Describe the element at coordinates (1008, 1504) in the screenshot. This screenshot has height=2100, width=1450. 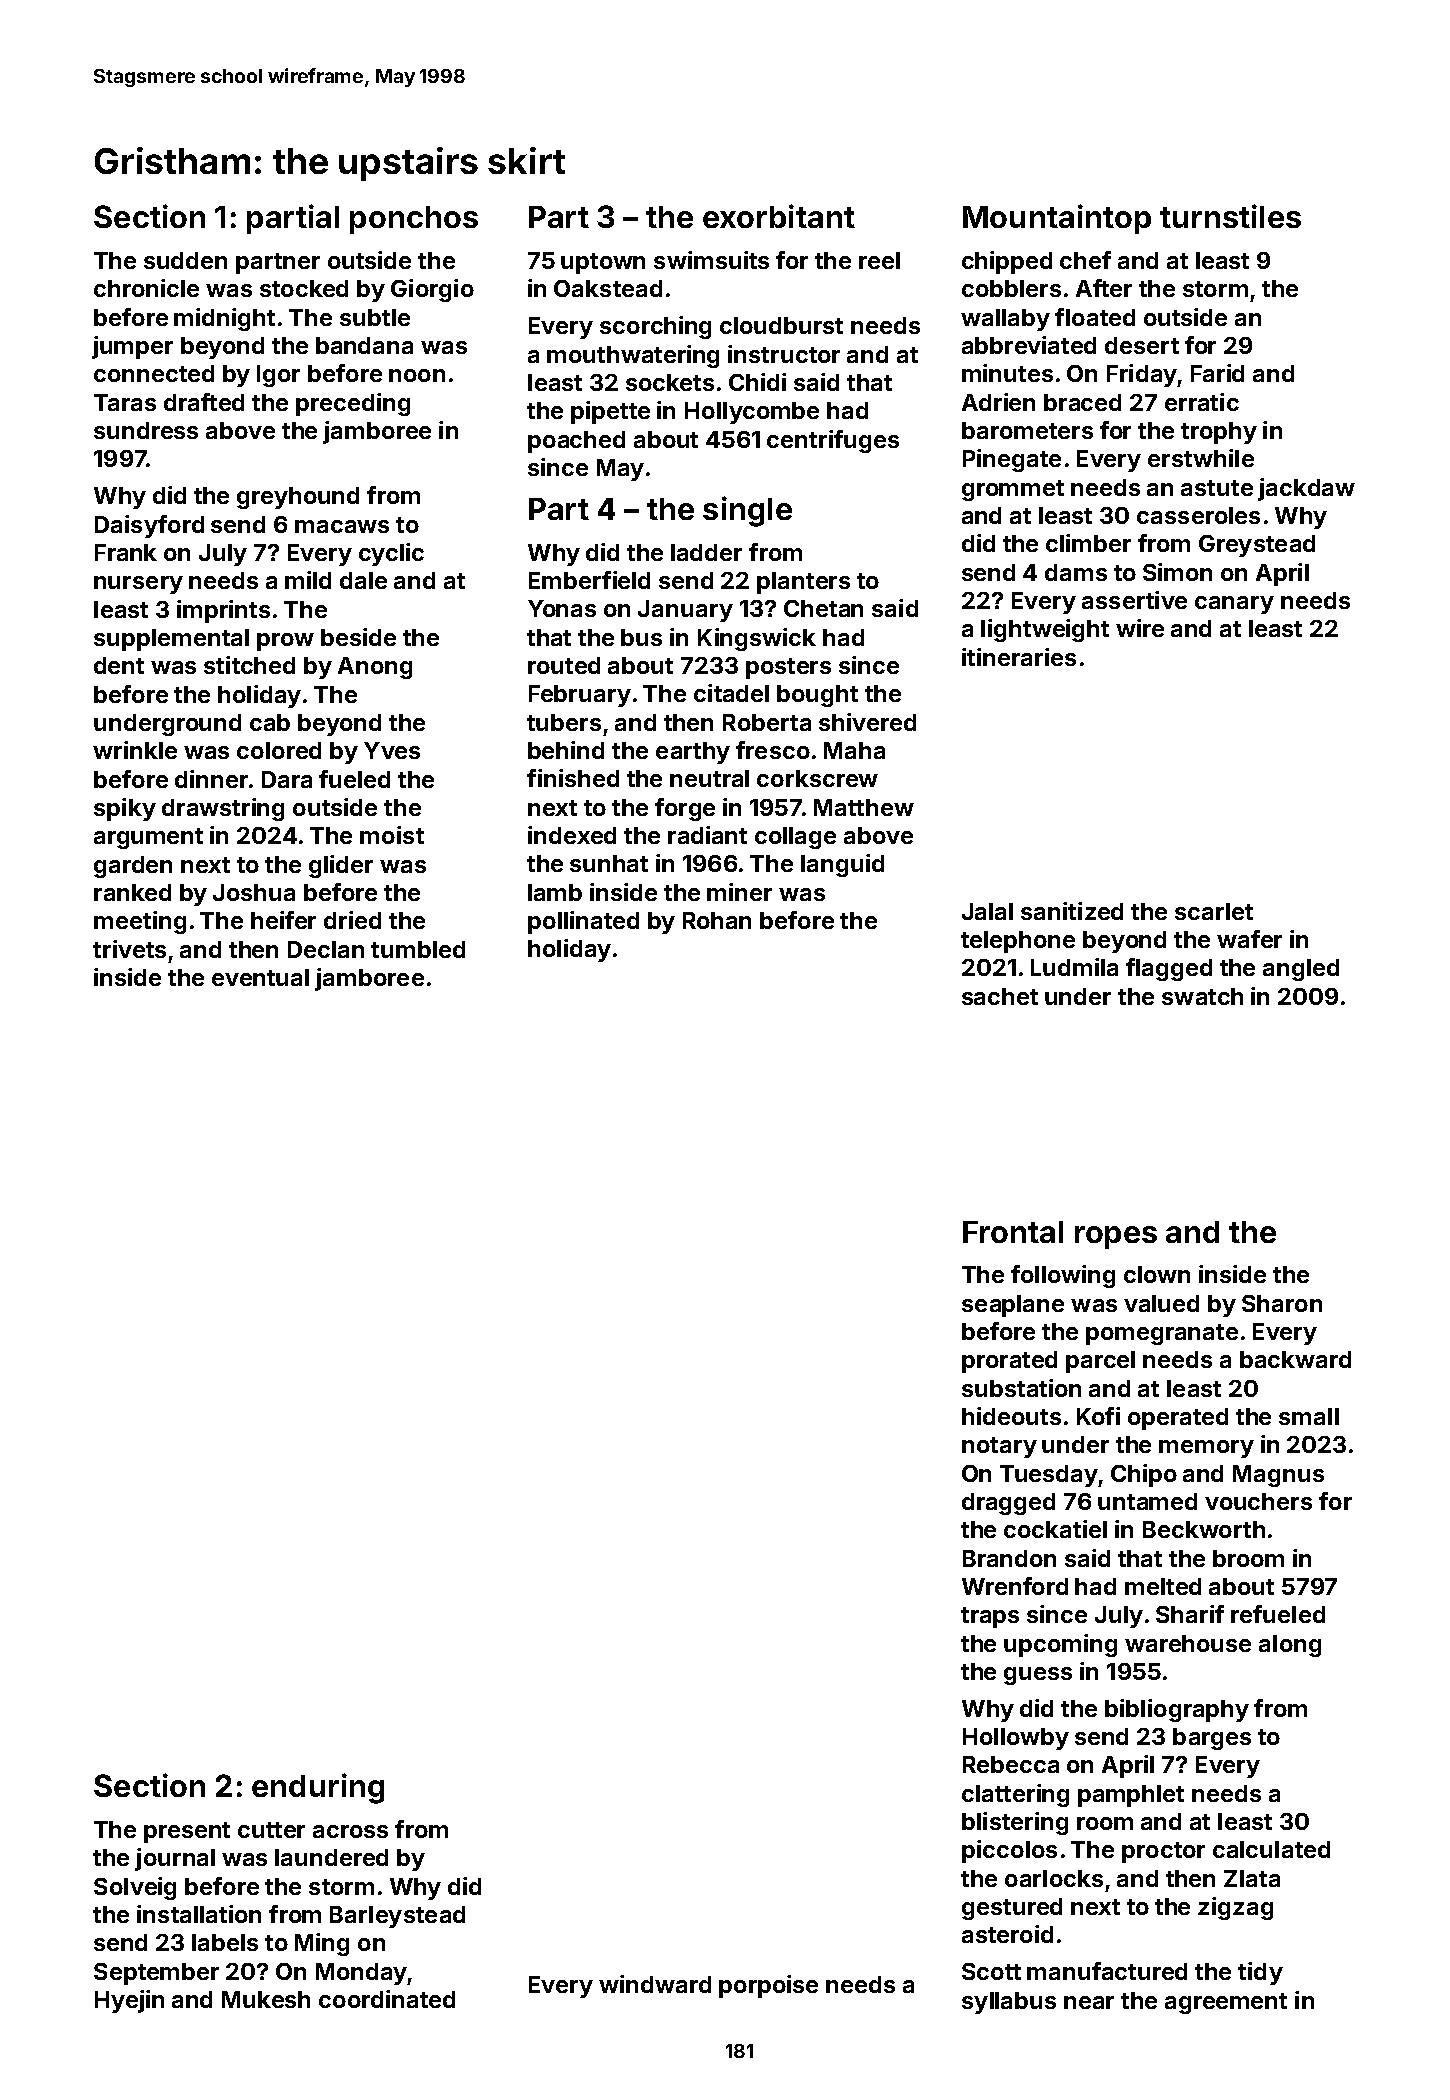
I see `dragged` at that location.
